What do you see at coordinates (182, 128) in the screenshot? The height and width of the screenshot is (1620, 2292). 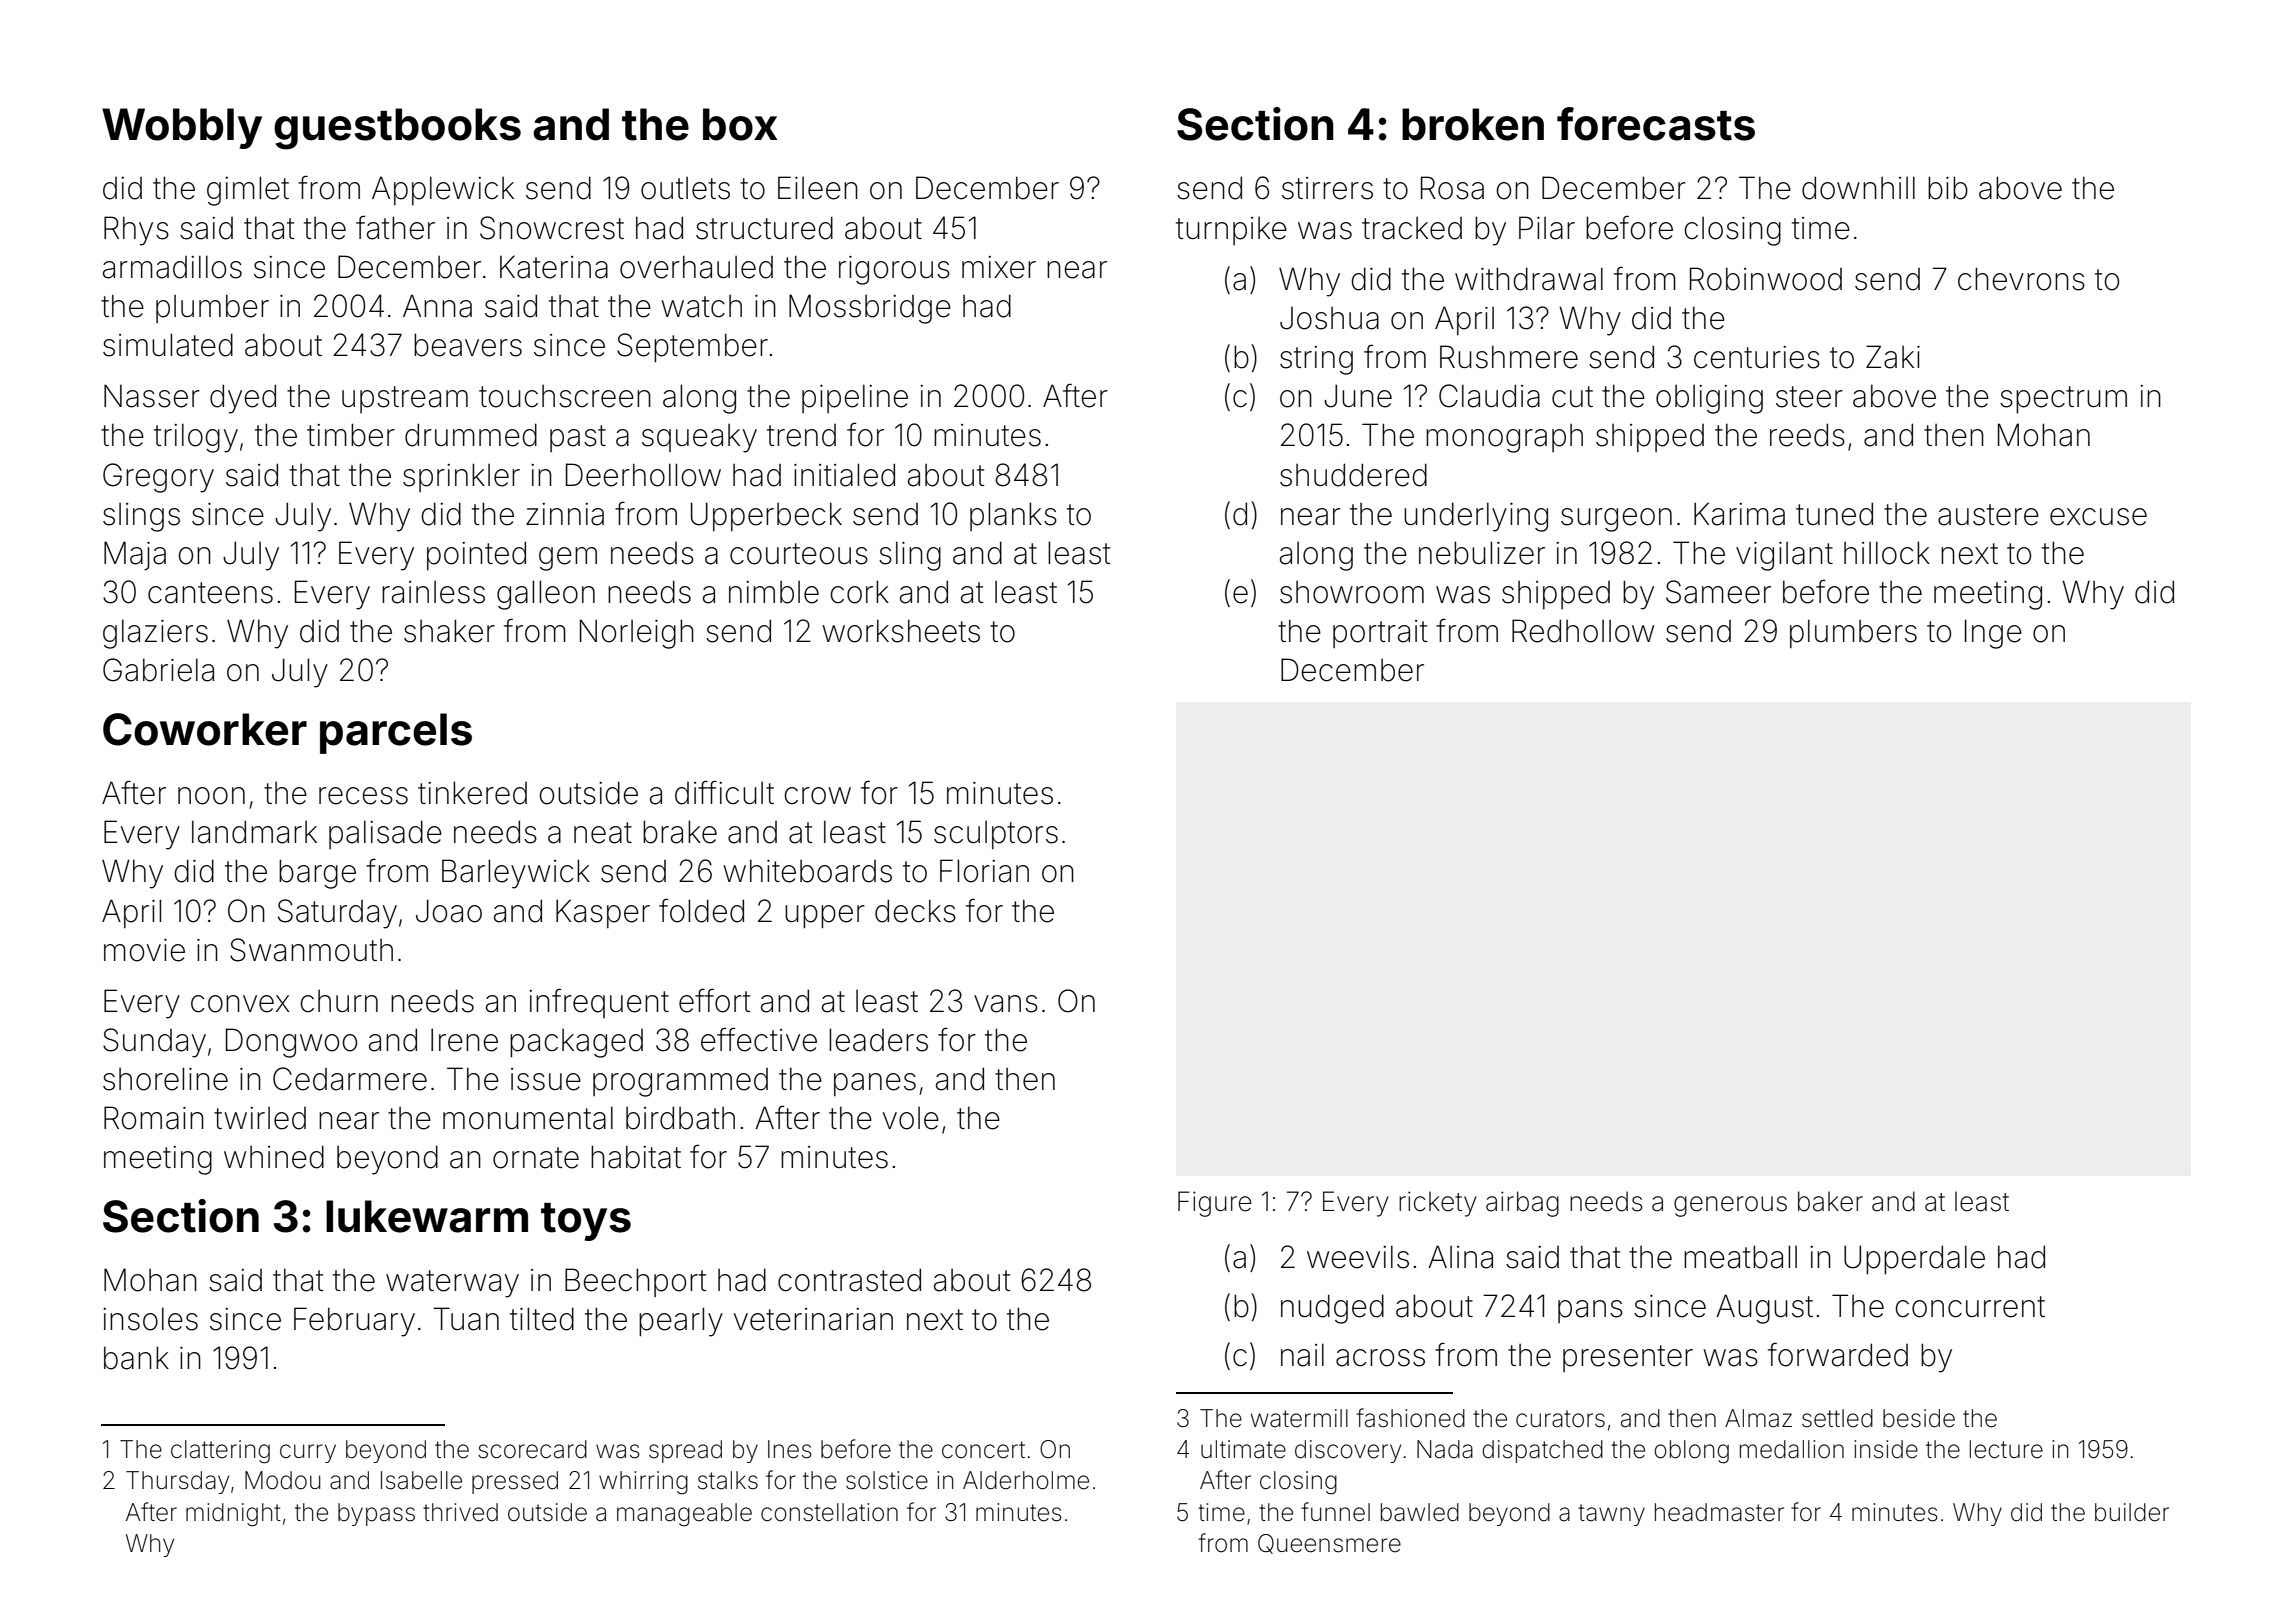 I see `Wobbly` at bounding box center [182, 128].
